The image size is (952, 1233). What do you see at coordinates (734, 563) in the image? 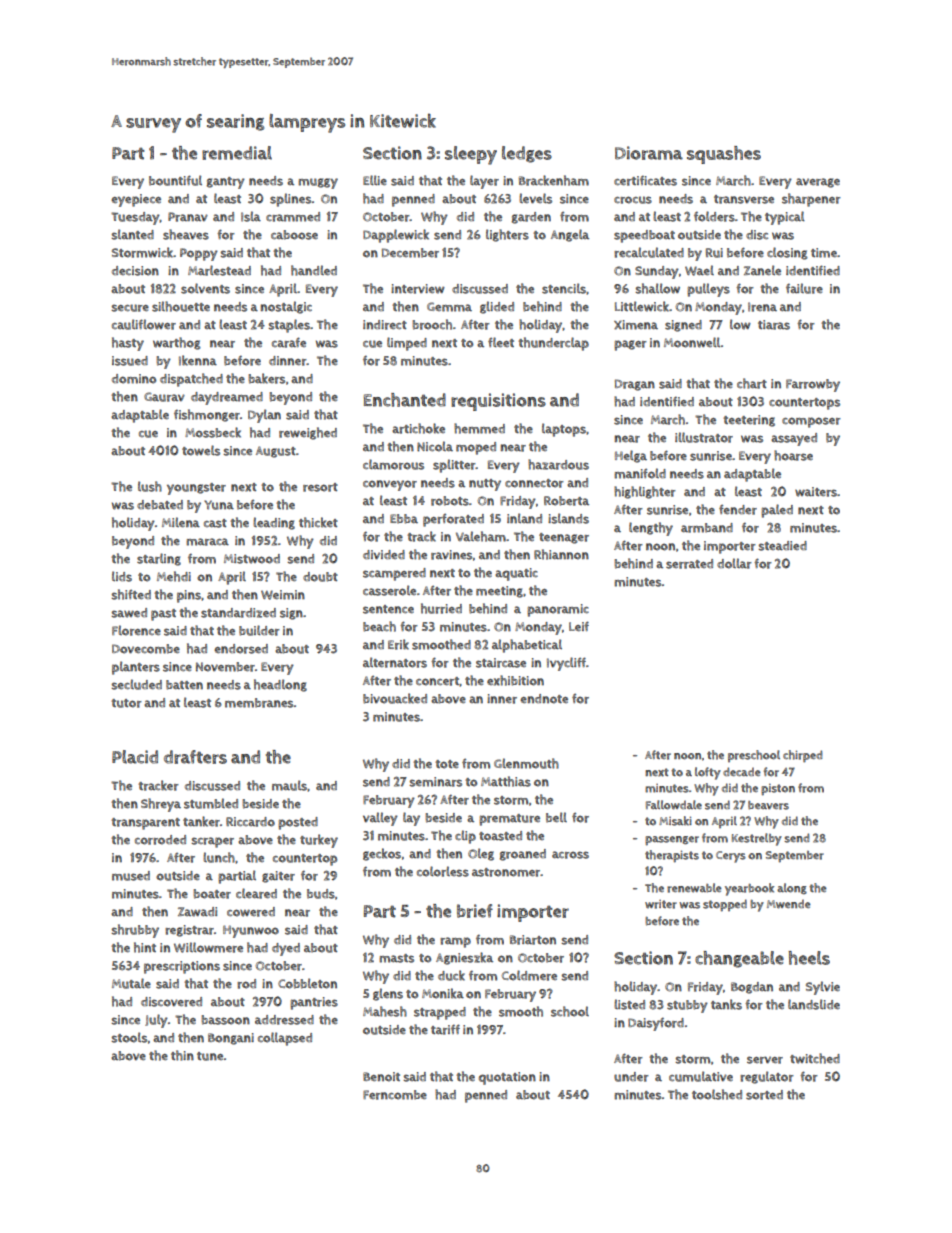
I see `dollar` at bounding box center [734, 563].
